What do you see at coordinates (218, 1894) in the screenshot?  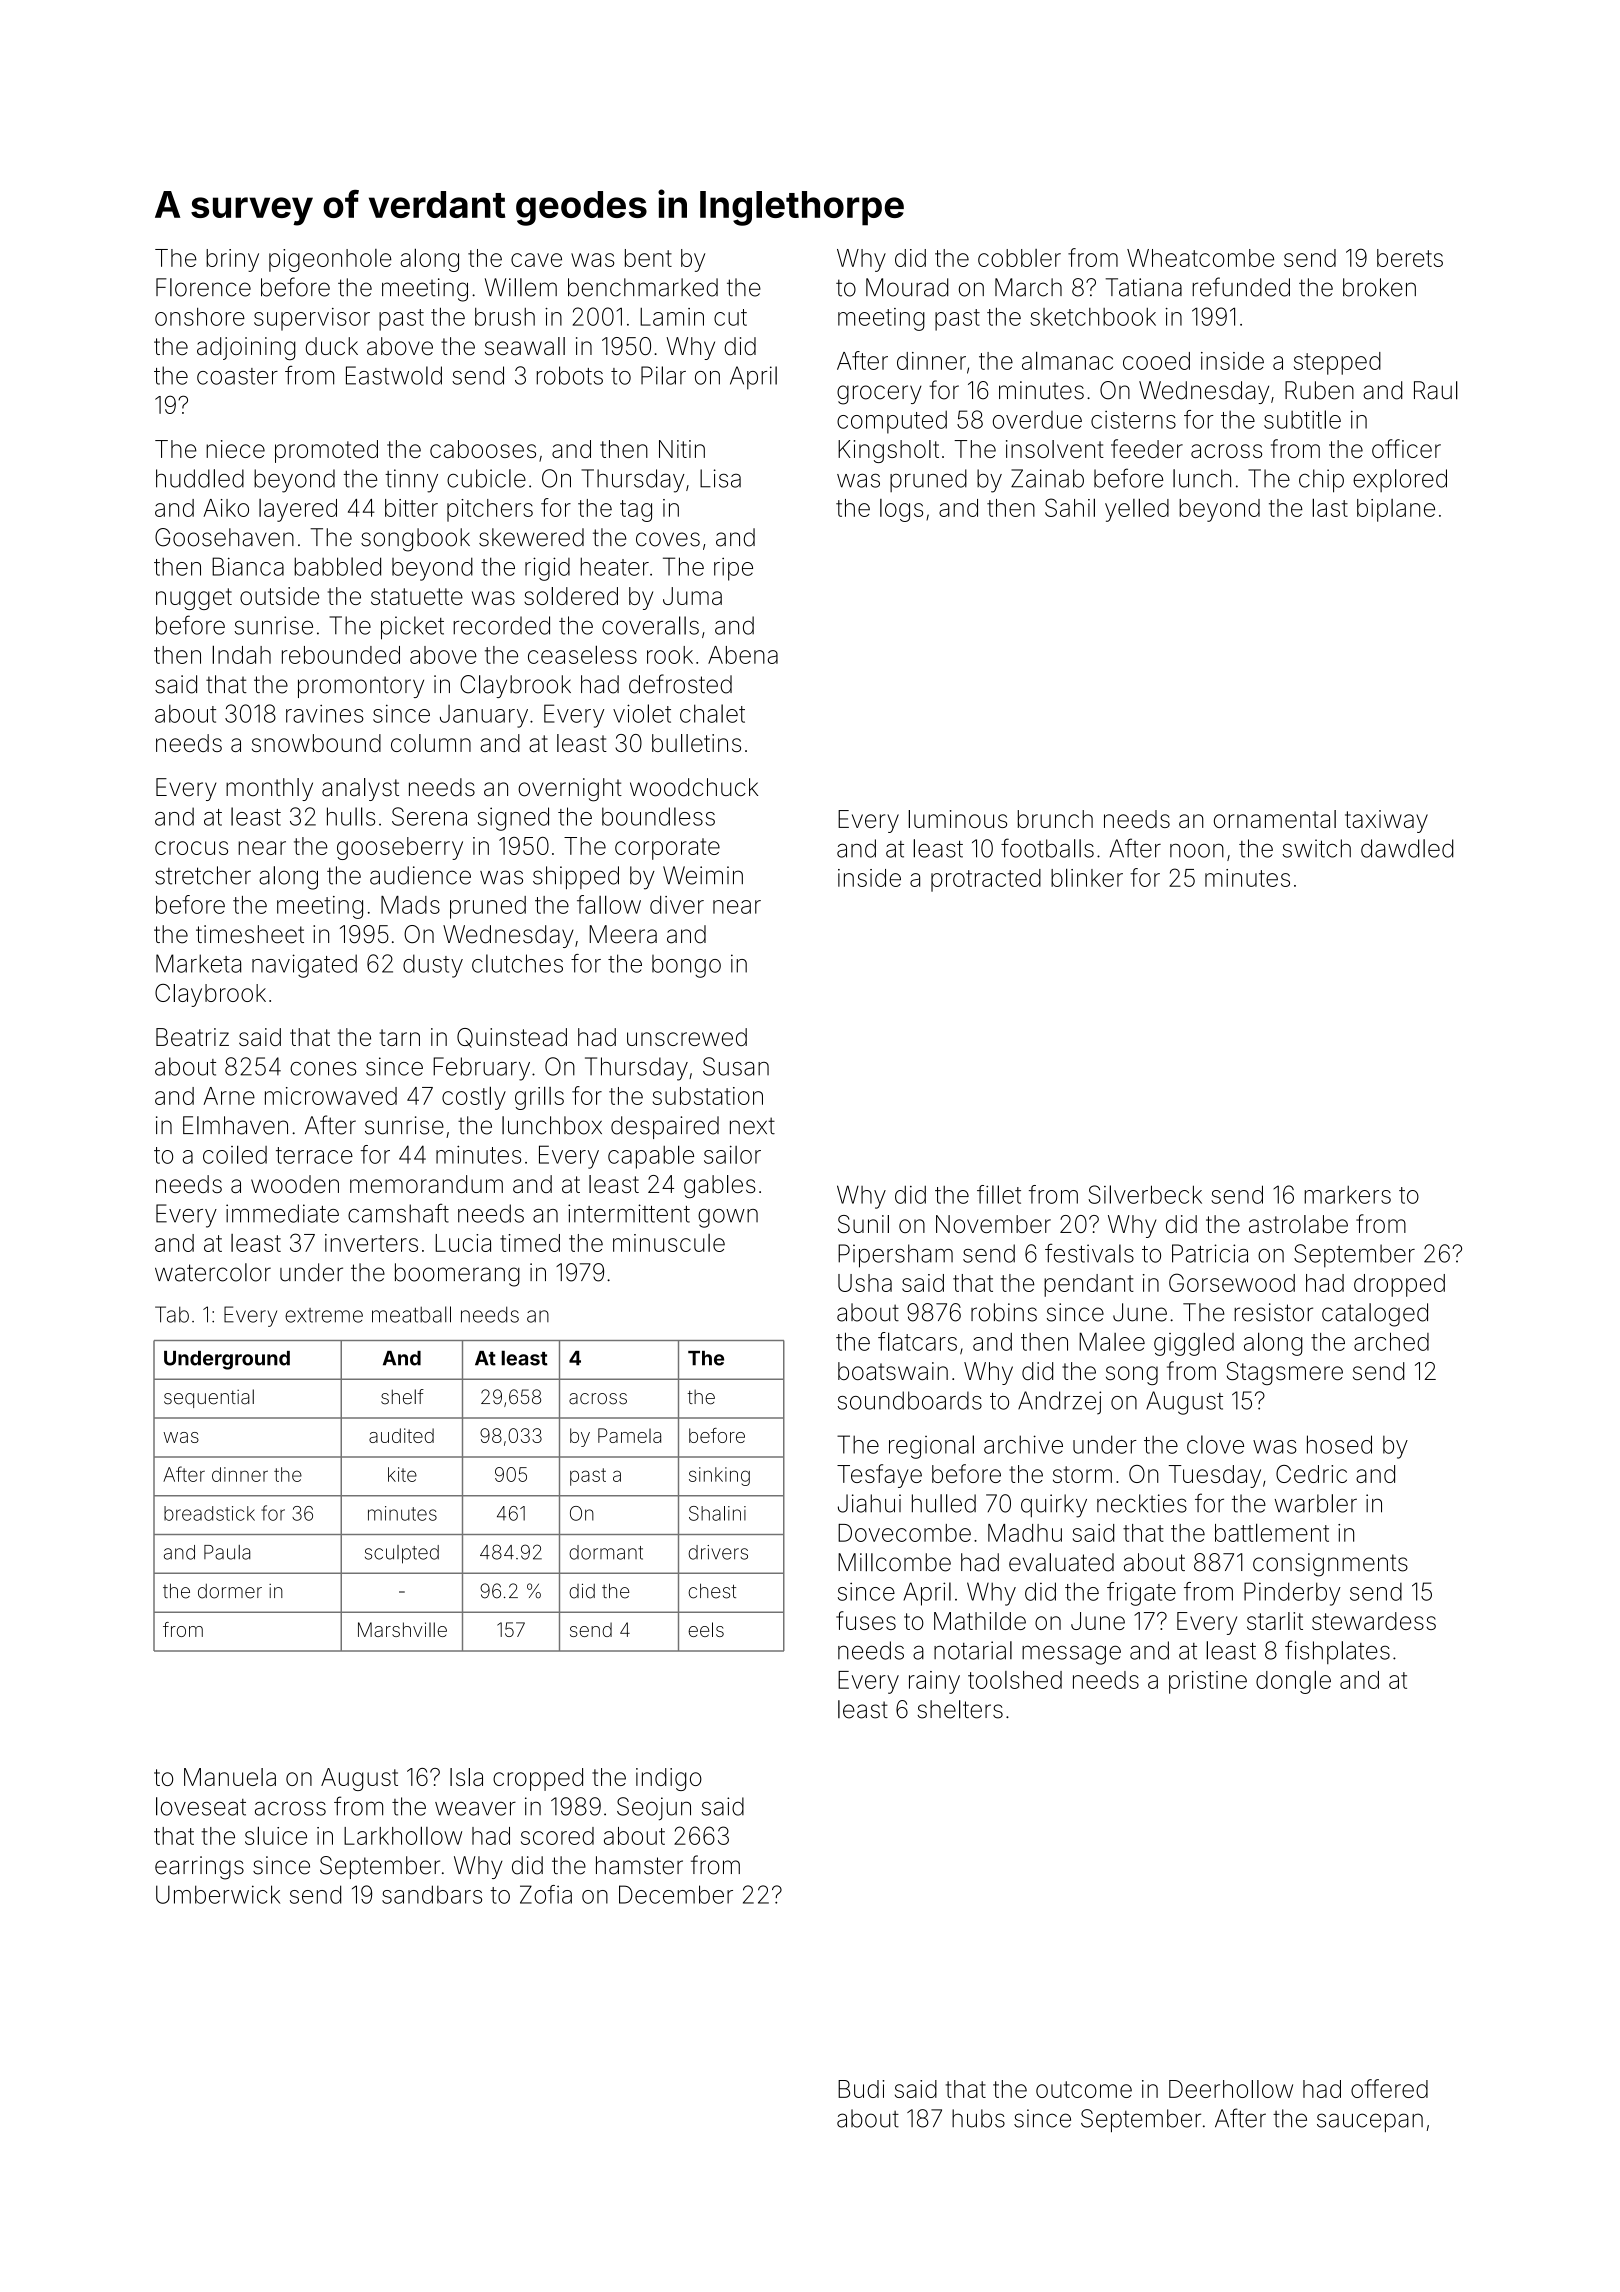 I see `Umberwick` at bounding box center [218, 1894].
